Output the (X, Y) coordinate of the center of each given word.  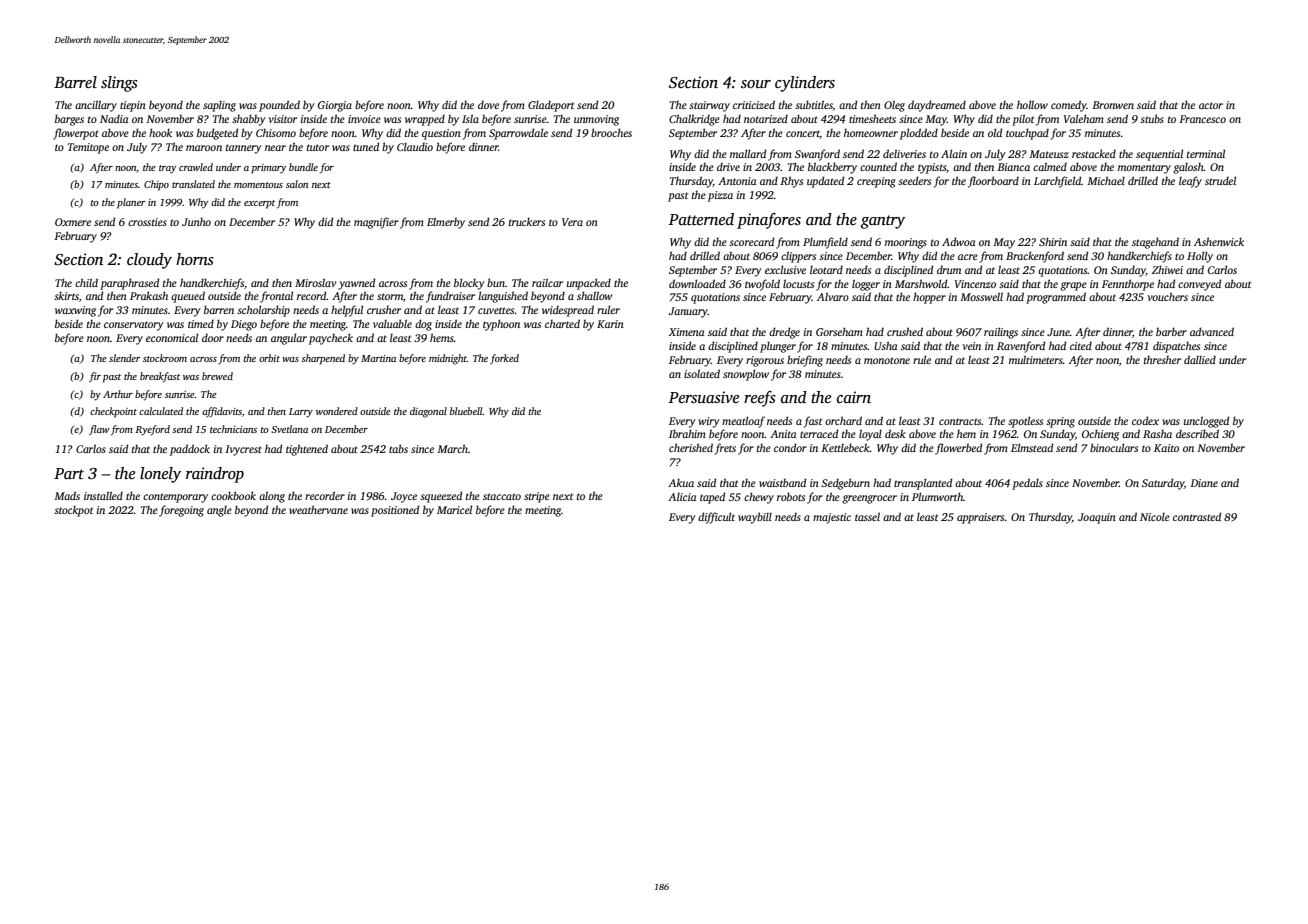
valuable (392, 323)
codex (1145, 420)
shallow (595, 295)
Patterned (701, 219)
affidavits (222, 412)
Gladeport (551, 106)
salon (297, 184)
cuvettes (496, 310)
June (1058, 332)
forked (504, 359)
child (86, 282)
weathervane (318, 509)
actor (1211, 105)
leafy (1190, 182)
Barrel (75, 82)
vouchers (1167, 296)
